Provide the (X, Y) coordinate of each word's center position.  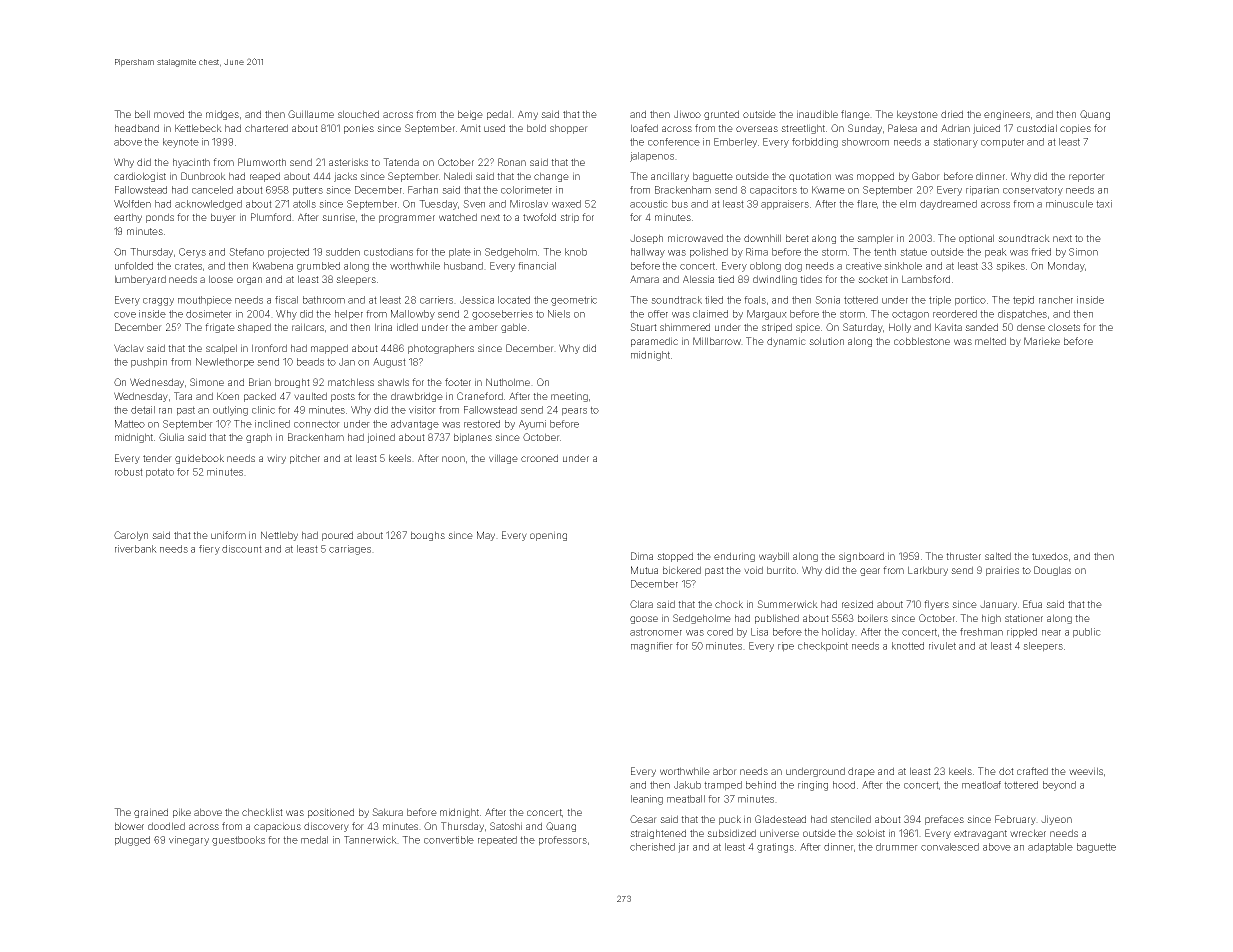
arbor (725, 771)
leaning (647, 800)
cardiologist (140, 177)
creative (864, 266)
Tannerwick (370, 840)
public (1087, 633)
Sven (474, 204)
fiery (209, 550)
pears (574, 412)
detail (143, 410)
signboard (861, 557)
